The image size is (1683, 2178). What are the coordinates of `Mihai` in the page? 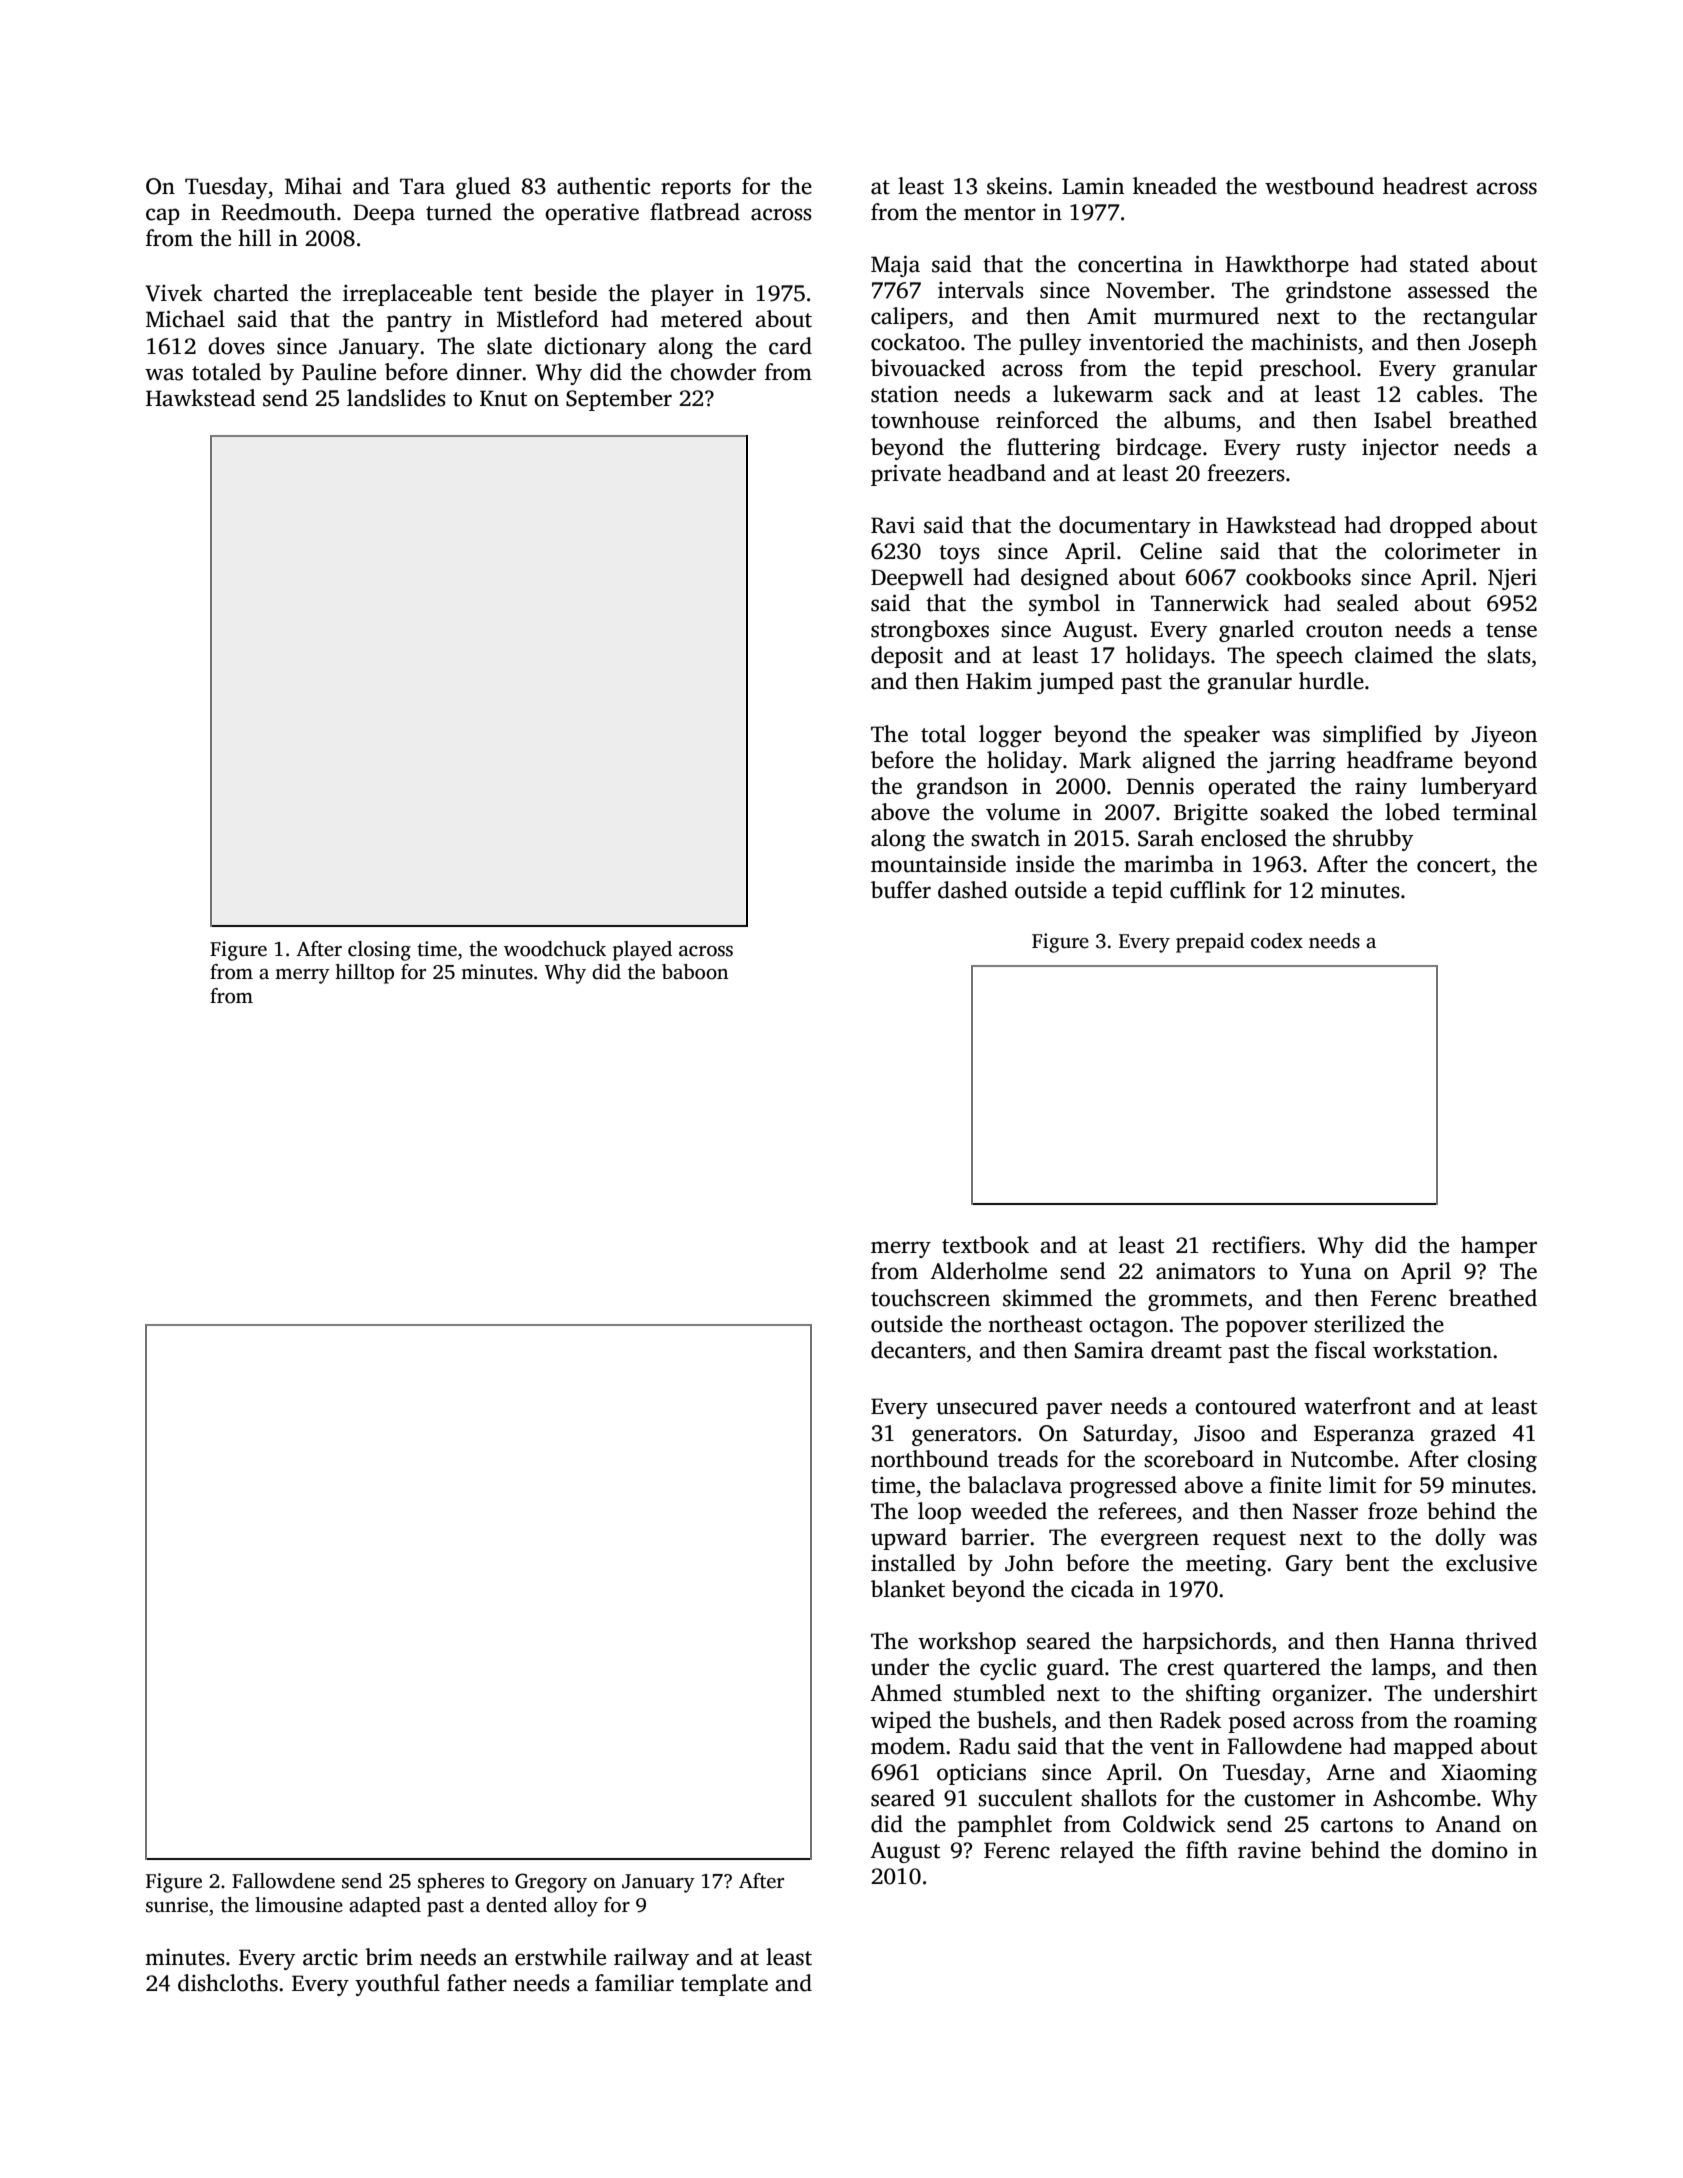 It's located at (313, 186).
